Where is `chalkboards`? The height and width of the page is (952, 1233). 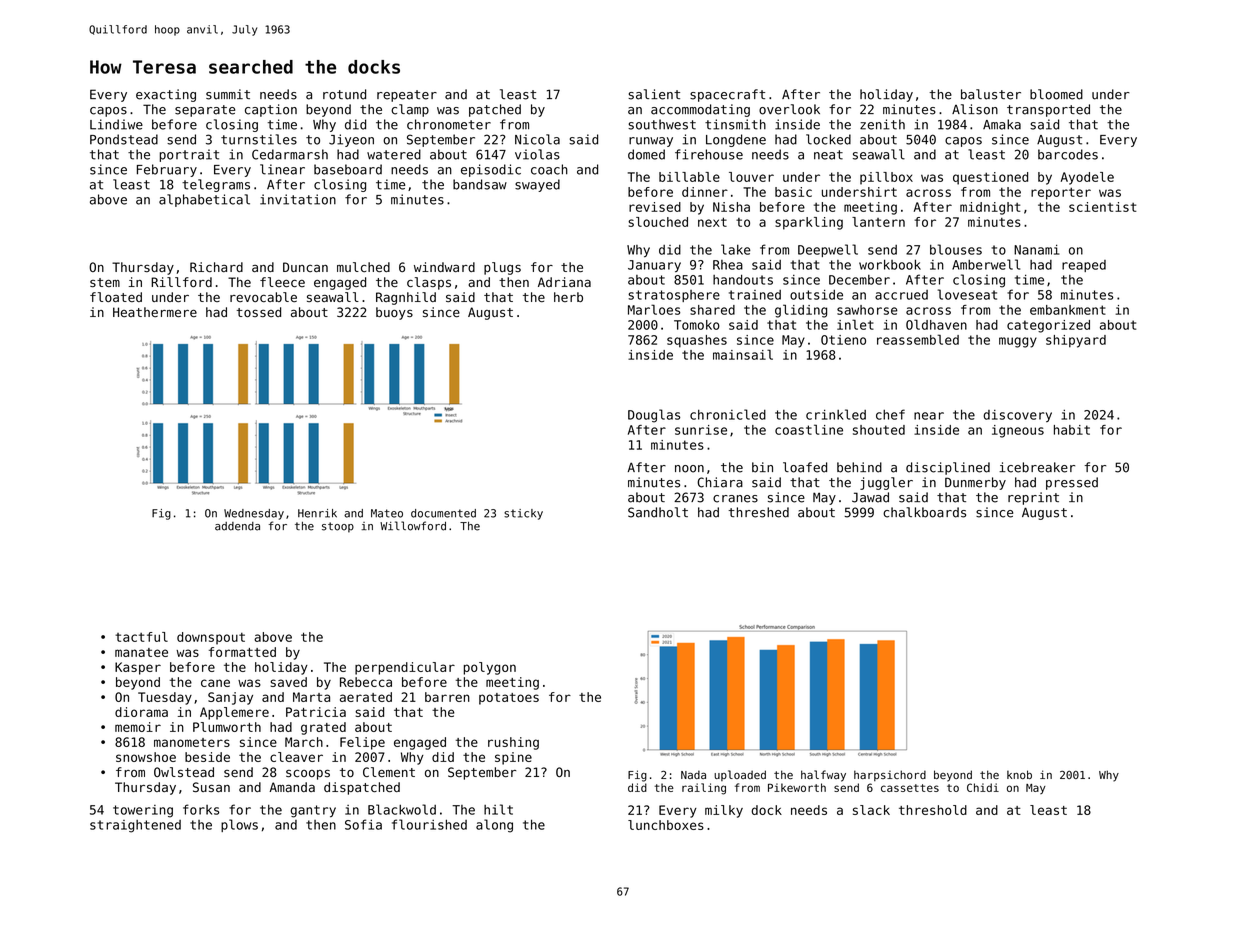 chalkboards is located at coordinates (924, 512).
